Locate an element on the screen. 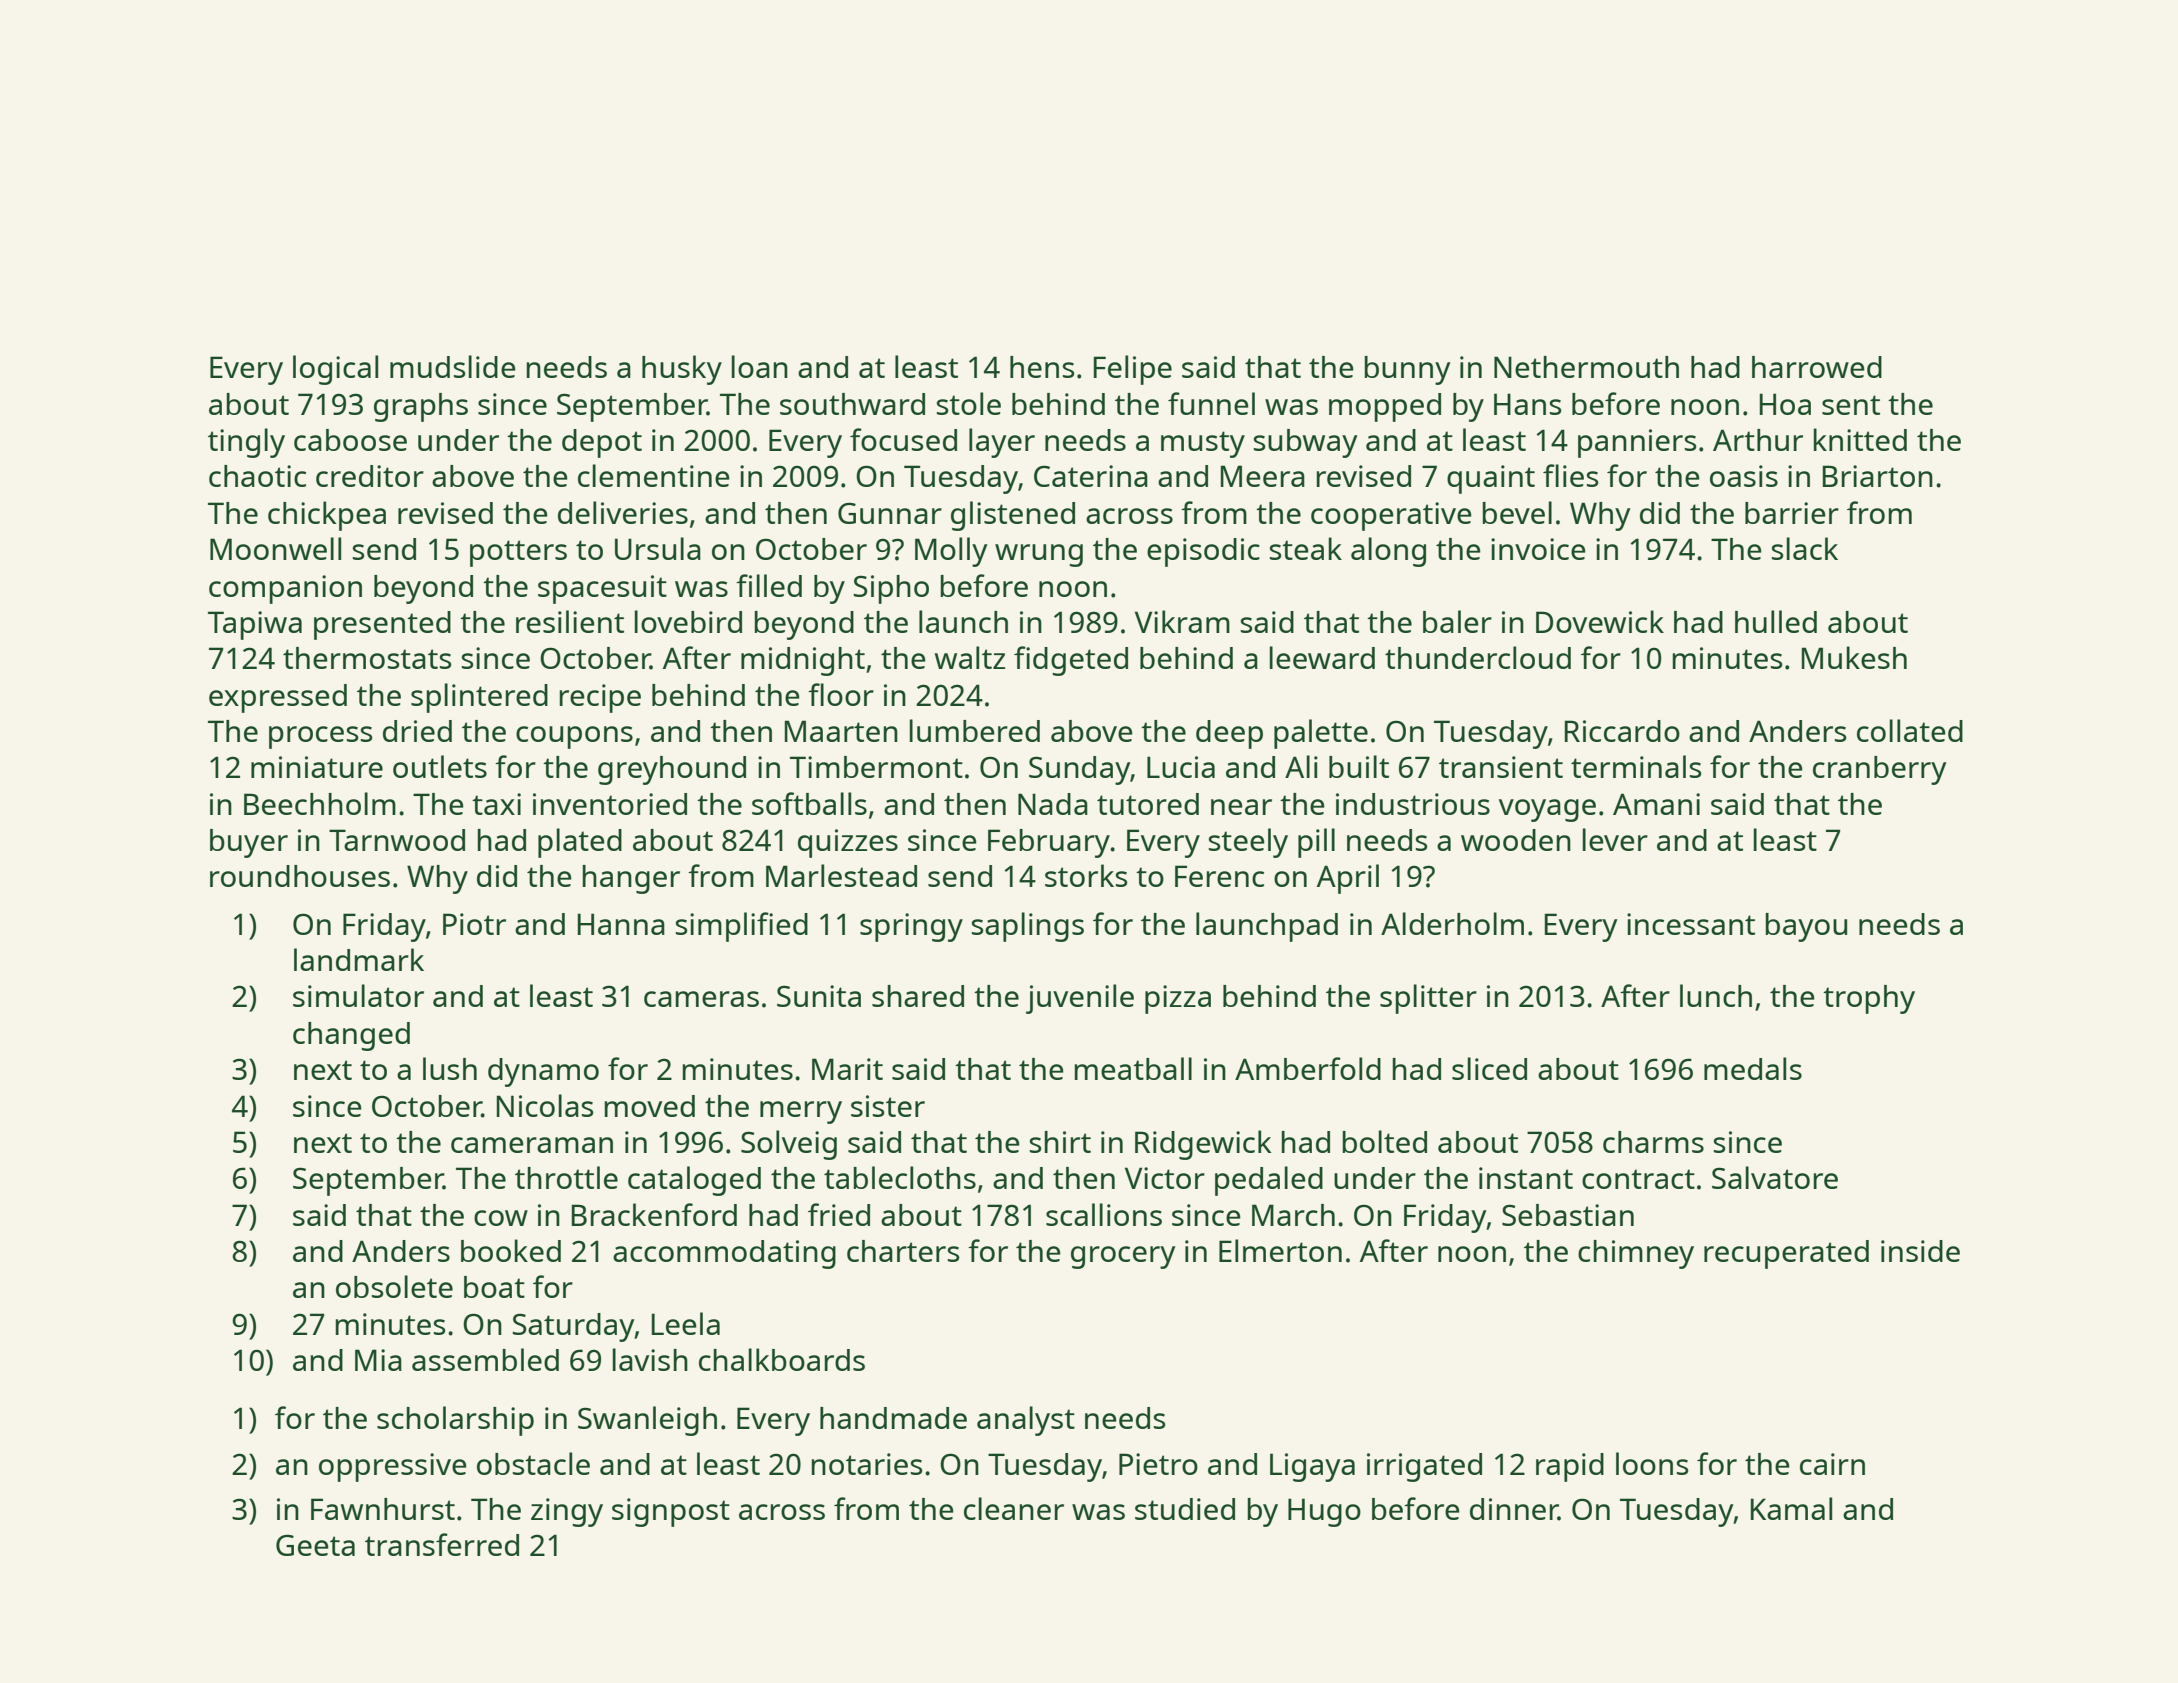 The width and height of the screenshot is (2178, 1683). deep is located at coordinates (1229, 734).
